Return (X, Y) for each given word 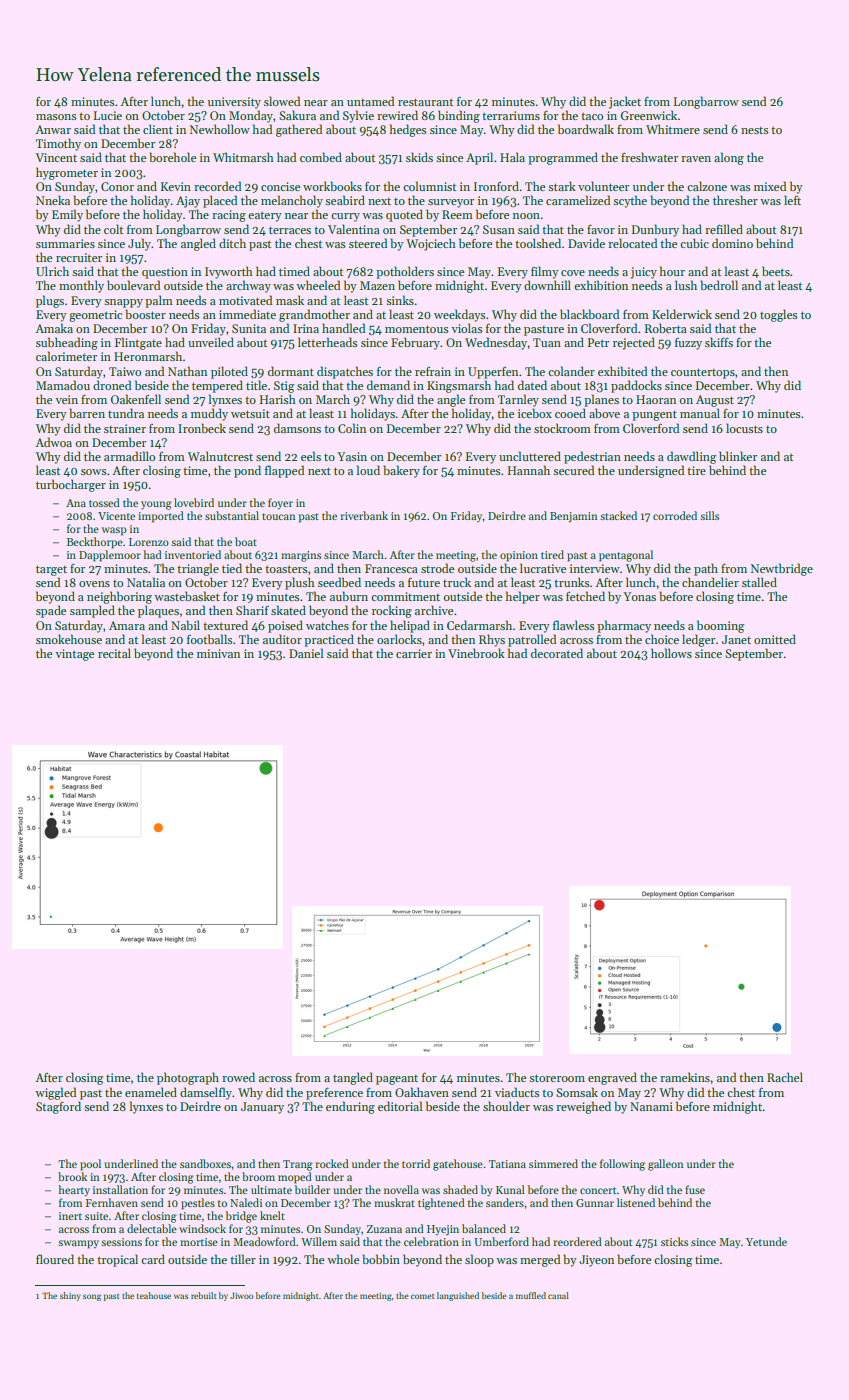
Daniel (306, 653)
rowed (238, 1077)
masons (56, 117)
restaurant (425, 102)
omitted (775, 639)
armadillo (129, 456)
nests (755, 130)
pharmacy (624, 626)
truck (457, 582)
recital (114, 653)
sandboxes (205, 1163)
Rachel (785, 1077)
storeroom (557, 1078)
